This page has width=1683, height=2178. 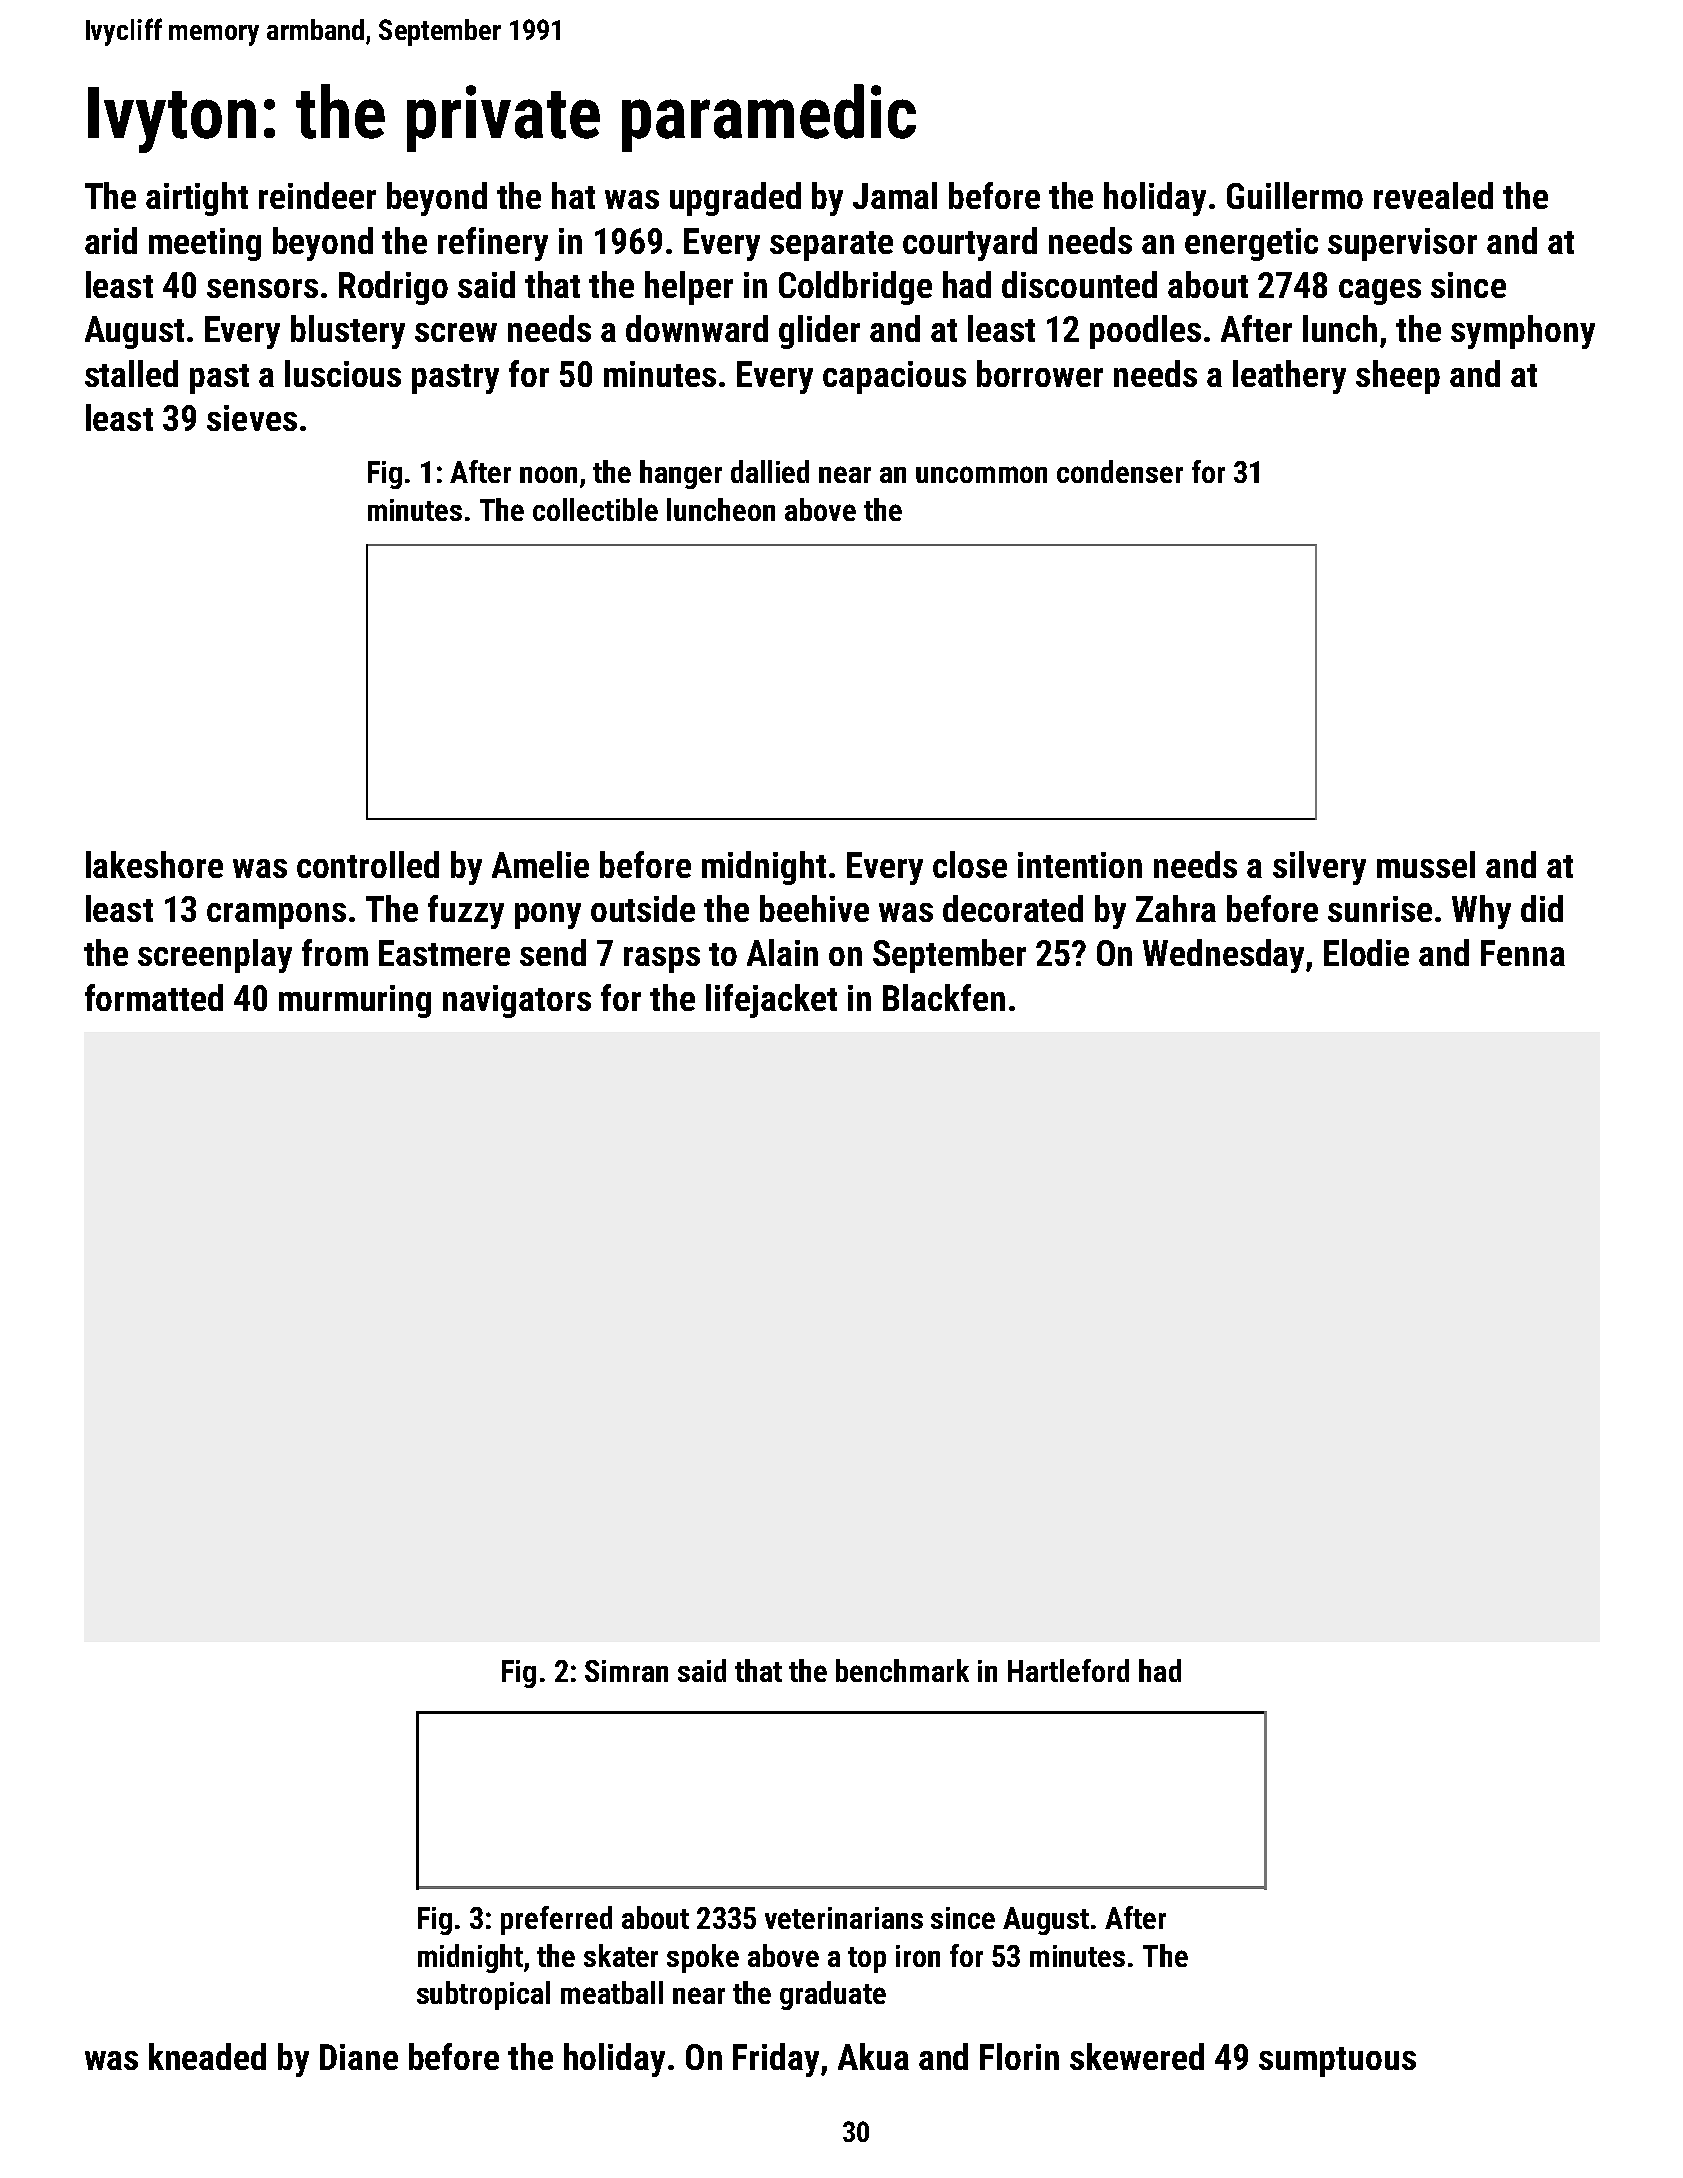 What do you see at coordinates (595, 509) in the page?
I see `collectible` at bounding box center [595, 509].
